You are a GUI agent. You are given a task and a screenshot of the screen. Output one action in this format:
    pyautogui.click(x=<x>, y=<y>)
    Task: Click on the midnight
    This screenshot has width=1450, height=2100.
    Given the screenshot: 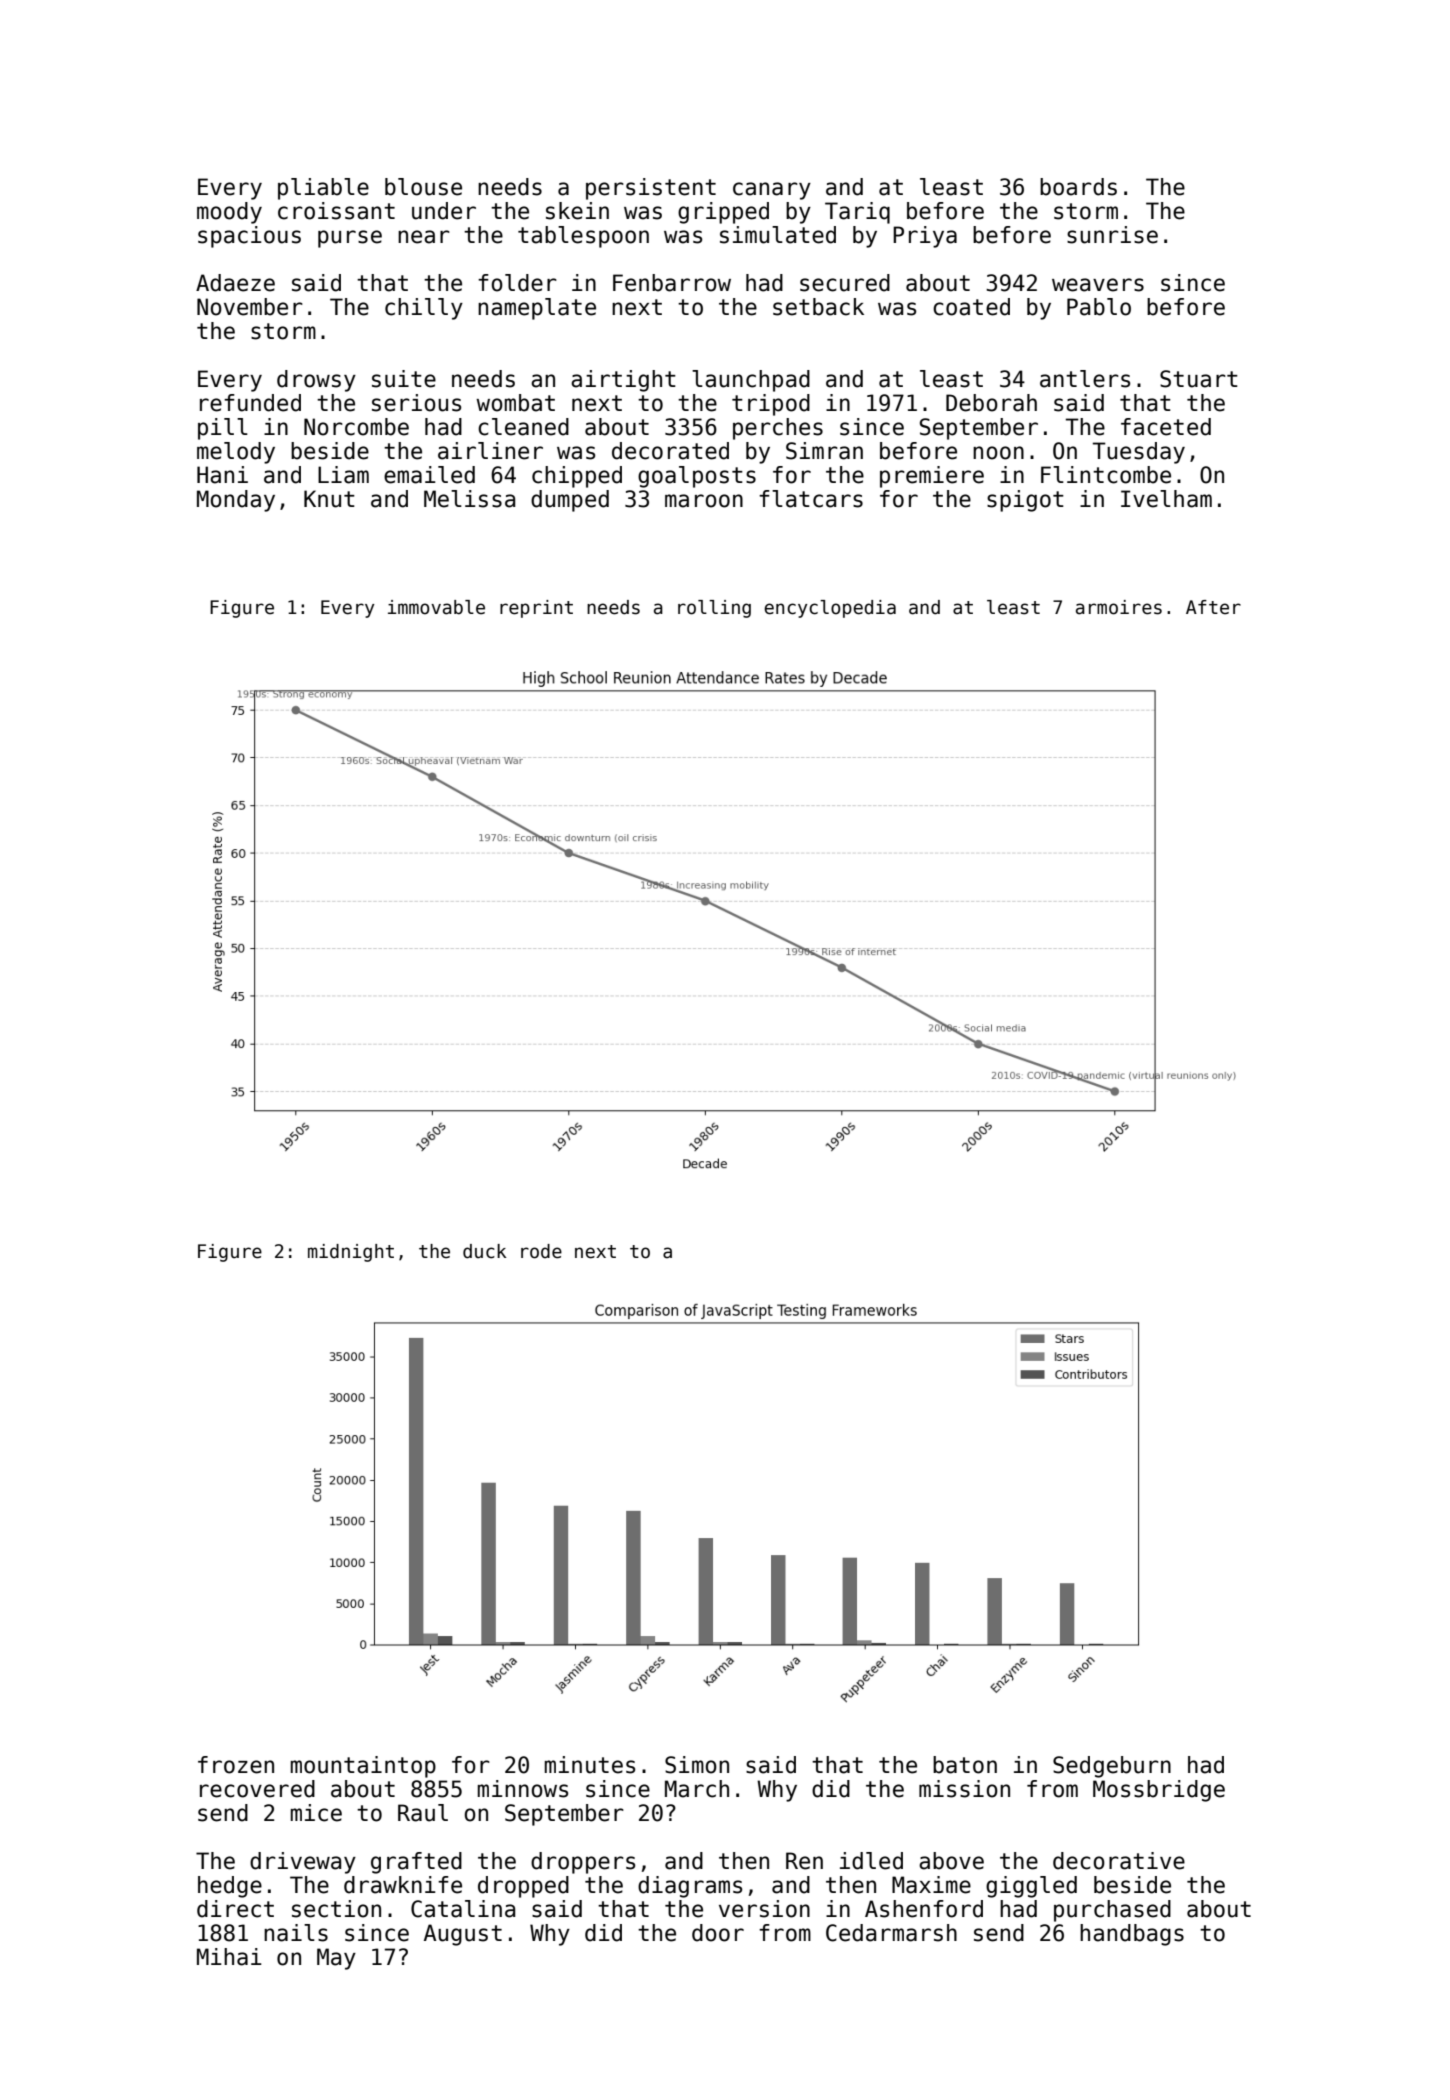 What is the action you would take?
    pyautogui.click(x=351, y=1253)
